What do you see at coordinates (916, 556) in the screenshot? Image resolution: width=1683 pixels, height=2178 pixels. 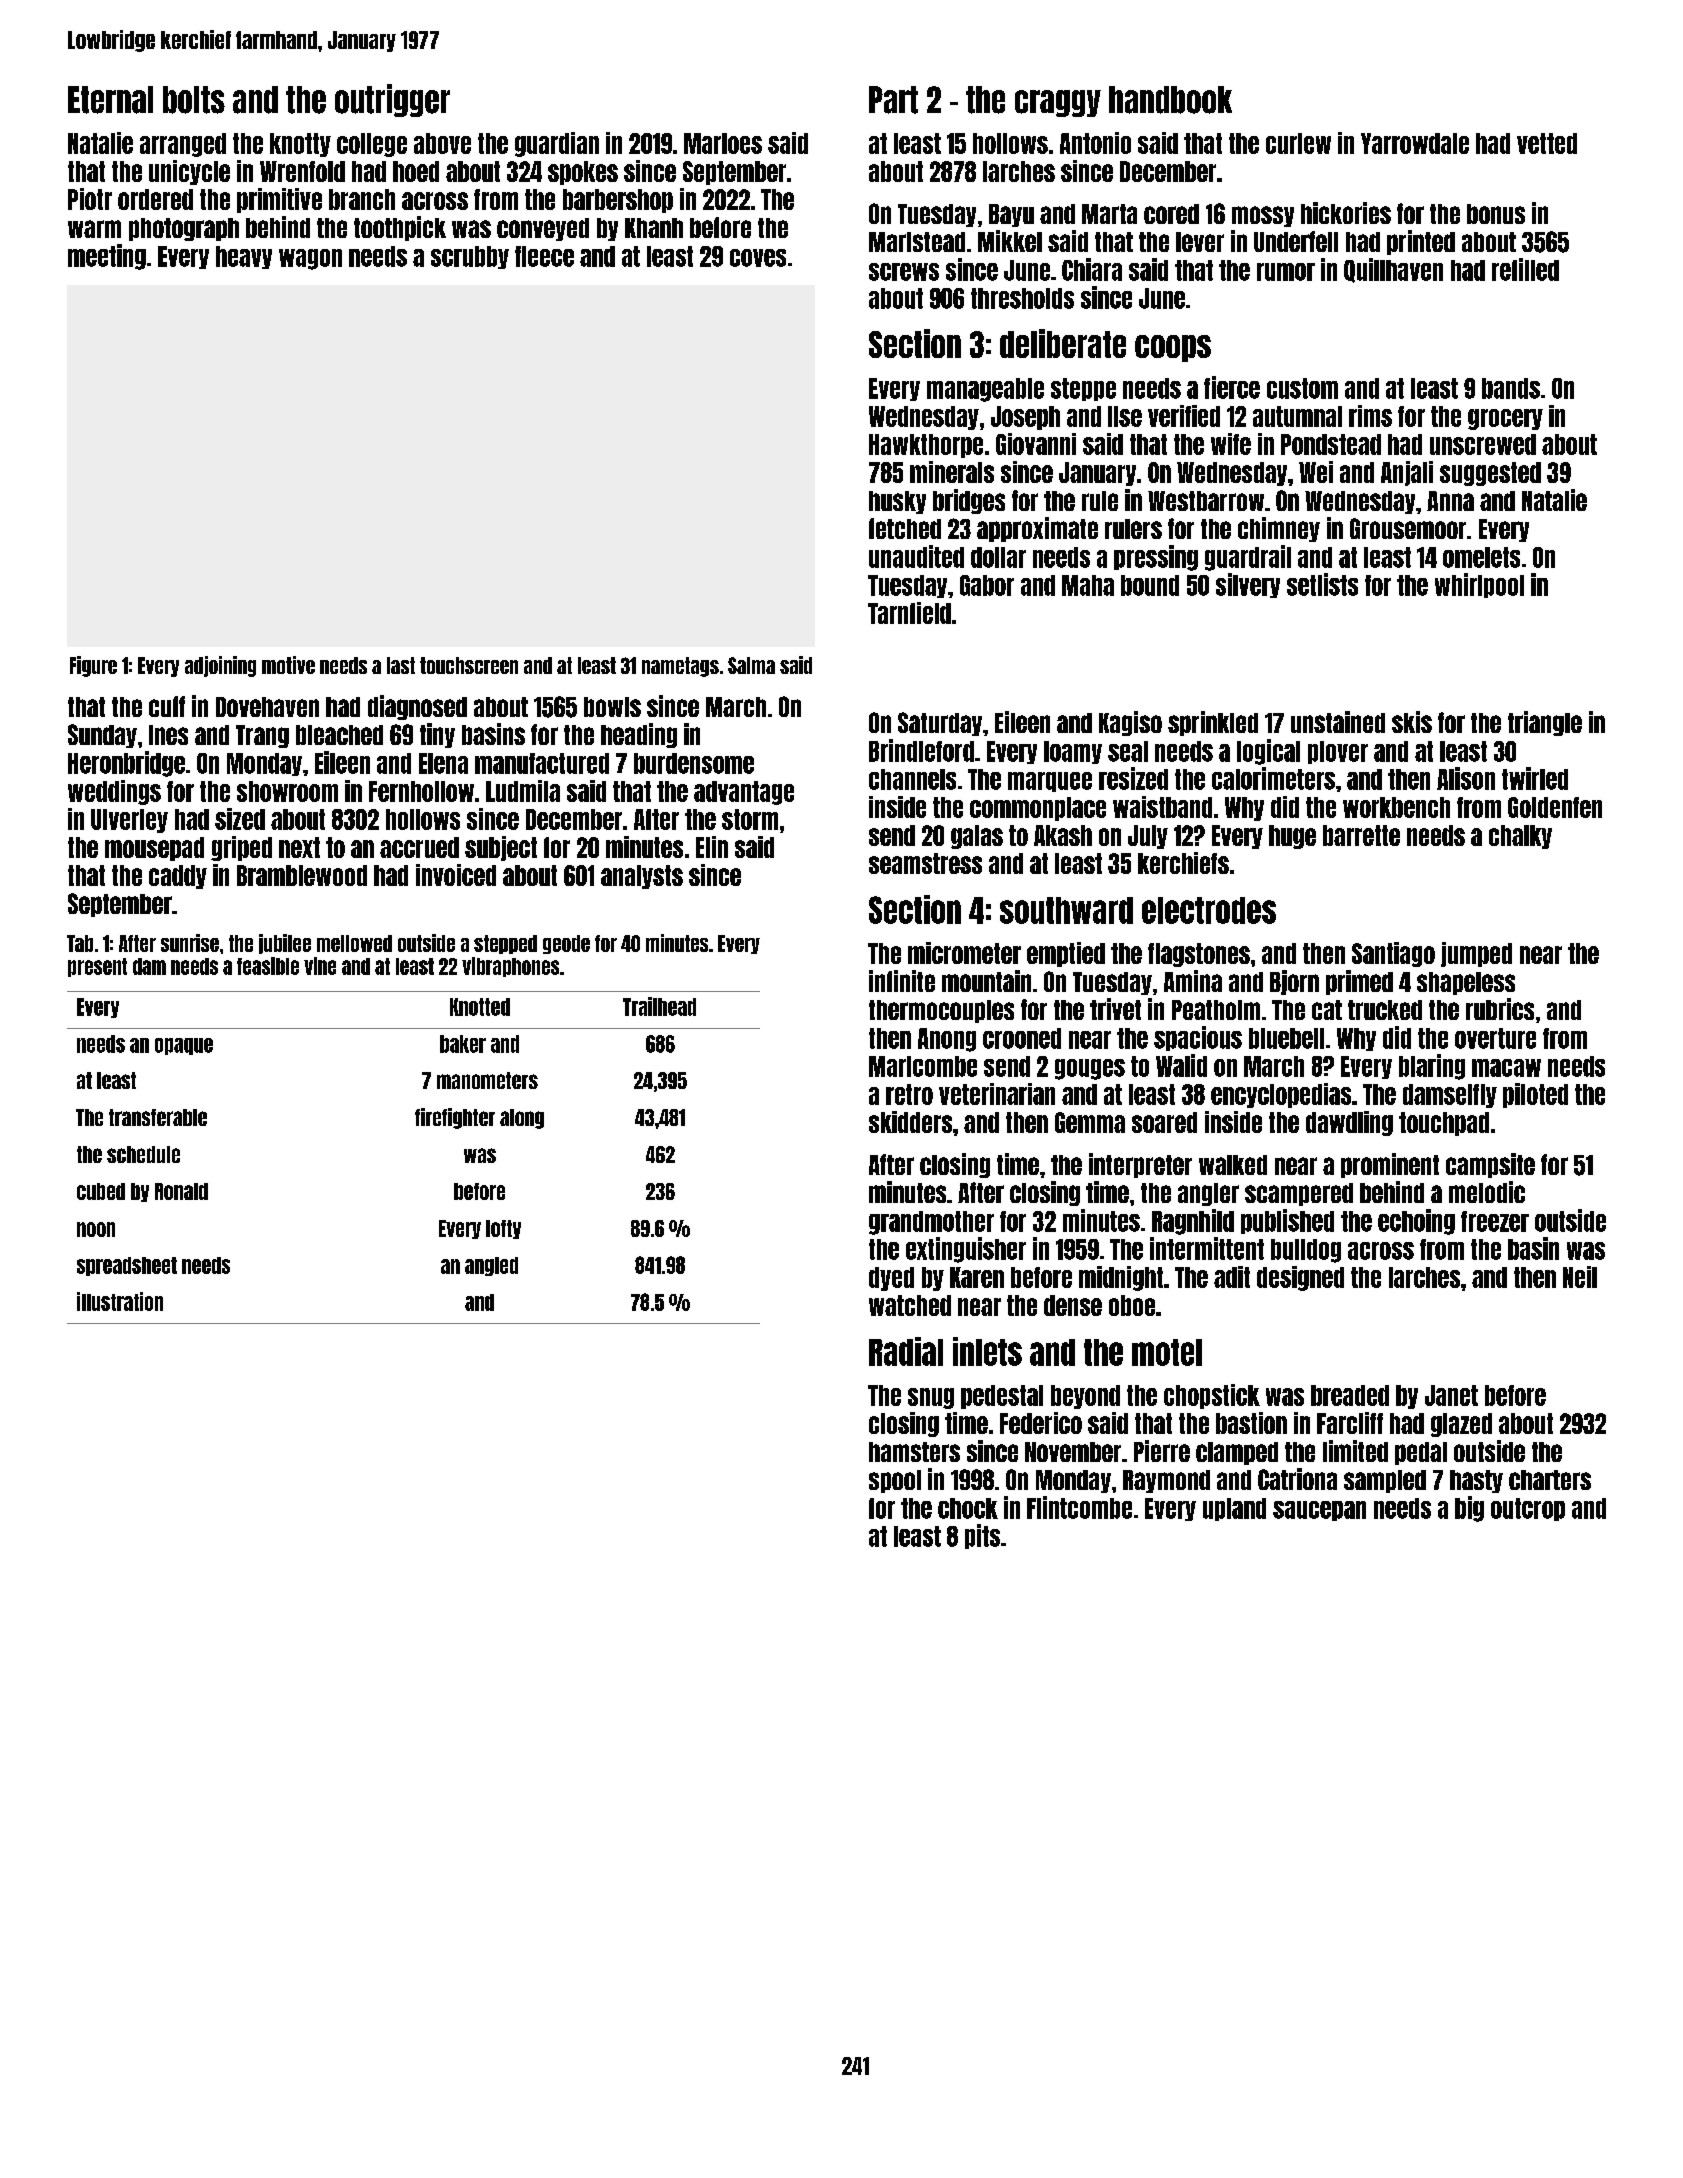 I see `unaudited` at bounding box center [916, 556].
